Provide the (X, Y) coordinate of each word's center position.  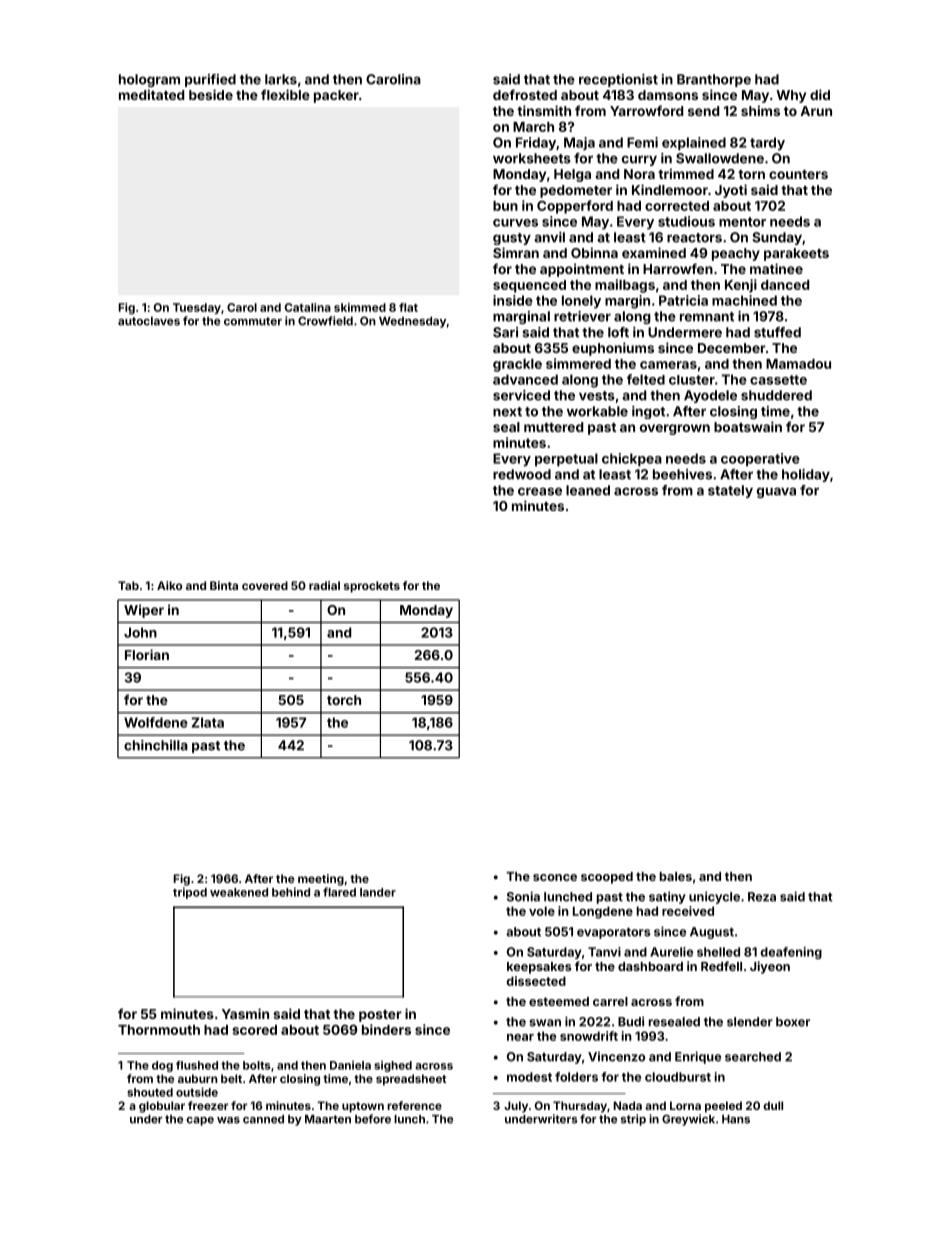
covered (265, 585)
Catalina (308, 307)
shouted (150, 1092)
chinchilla (156, 745)
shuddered (776, 395)
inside (513, 300)
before (373, 1119)
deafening (791, 953)
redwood (522, 474)
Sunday (777, 238)
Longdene (603, 912)
